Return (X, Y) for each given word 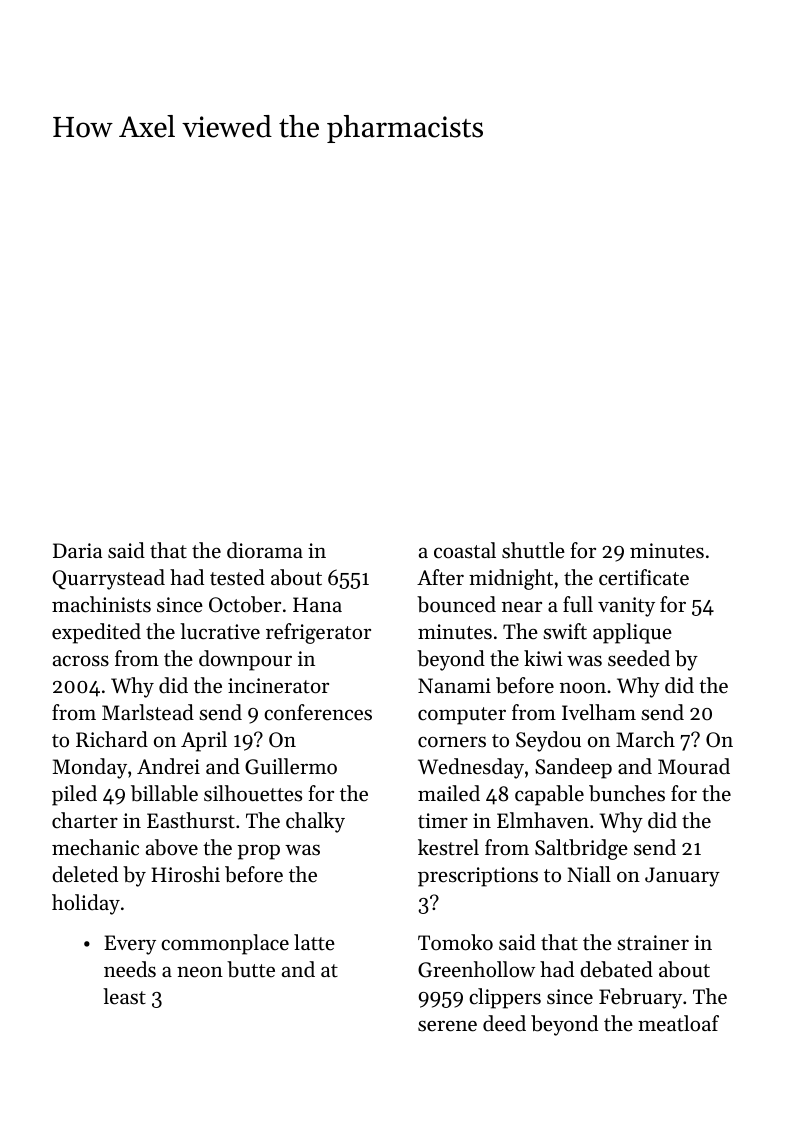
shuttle (533, 550)
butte (251, 969)
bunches (627, 793)
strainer (653, 943)
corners (452, 742)
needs (130, 969)
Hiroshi (185, 874)
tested (237, 577)
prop (258, 852)
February (640, 998)
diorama (265, 550)
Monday (90, 768)
